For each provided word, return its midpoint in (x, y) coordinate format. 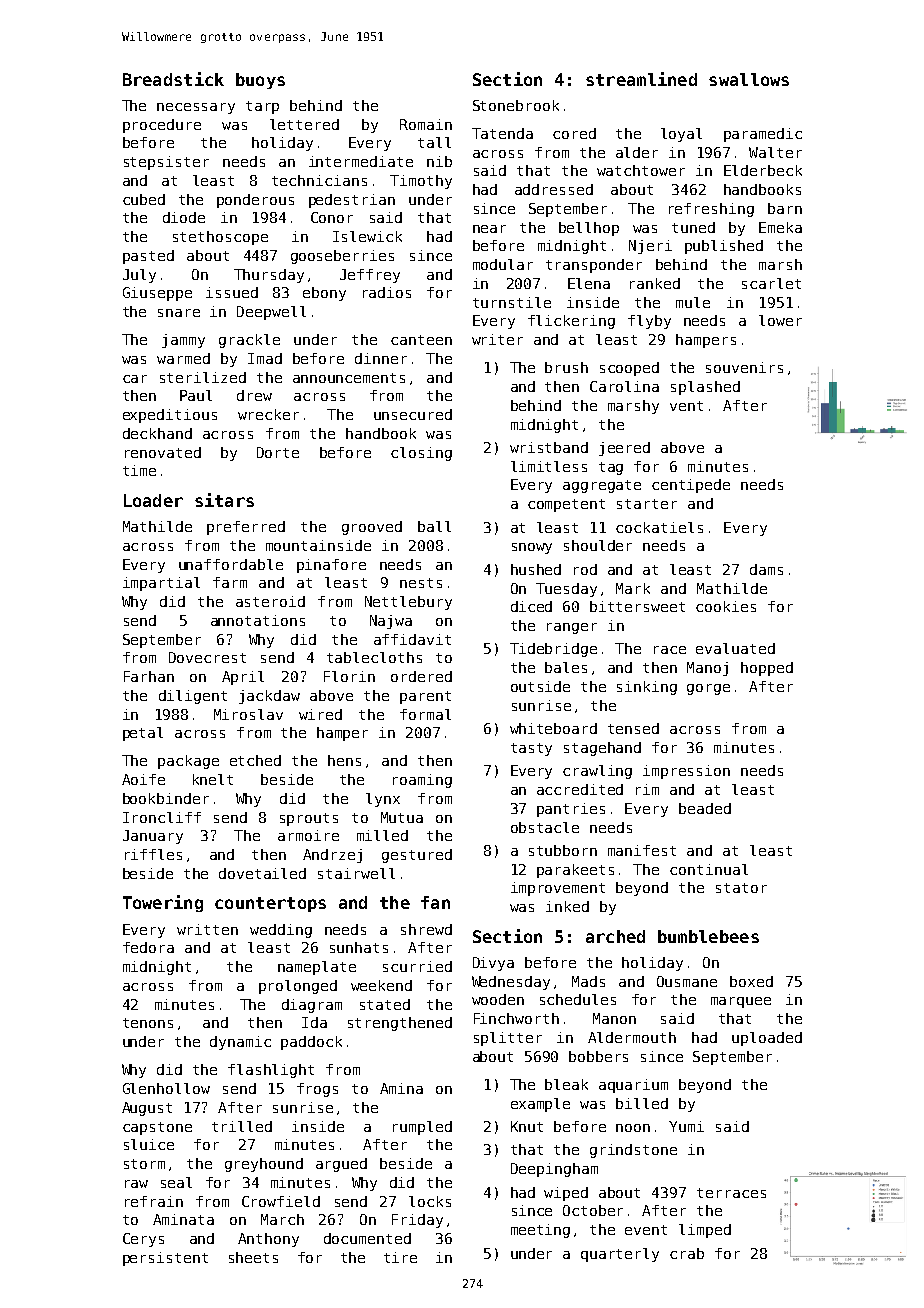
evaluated (735, 648)
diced (531, 606)
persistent (165, 1259)
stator (741, 888)
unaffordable (231, 564)
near (489, 229)
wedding (281, 931)
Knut (527, 1126)
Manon (614, 1018)
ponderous (255, 201)
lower (780, 320)
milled (382, 835)
